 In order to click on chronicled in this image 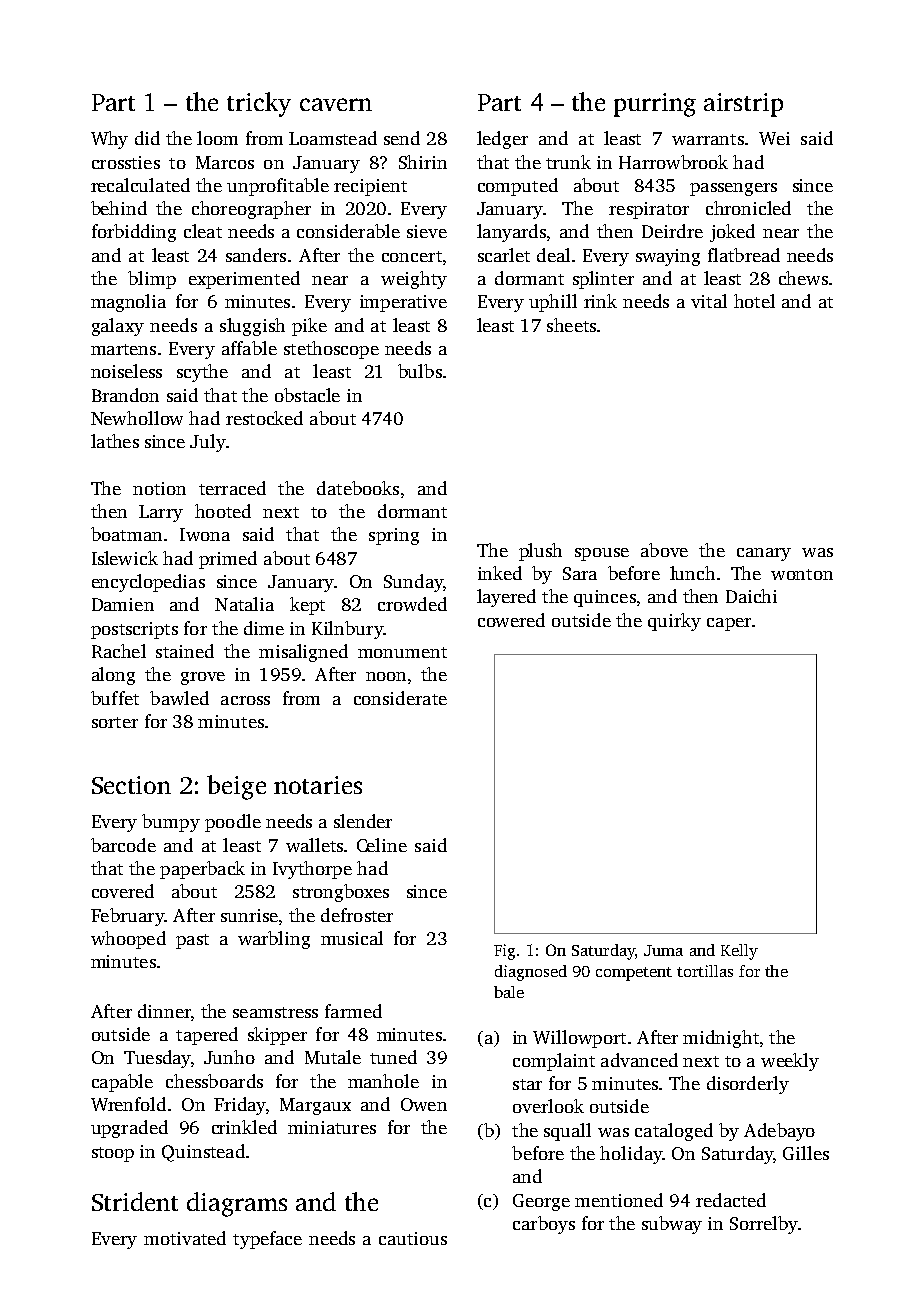, I will do `click(748, 208)`.
